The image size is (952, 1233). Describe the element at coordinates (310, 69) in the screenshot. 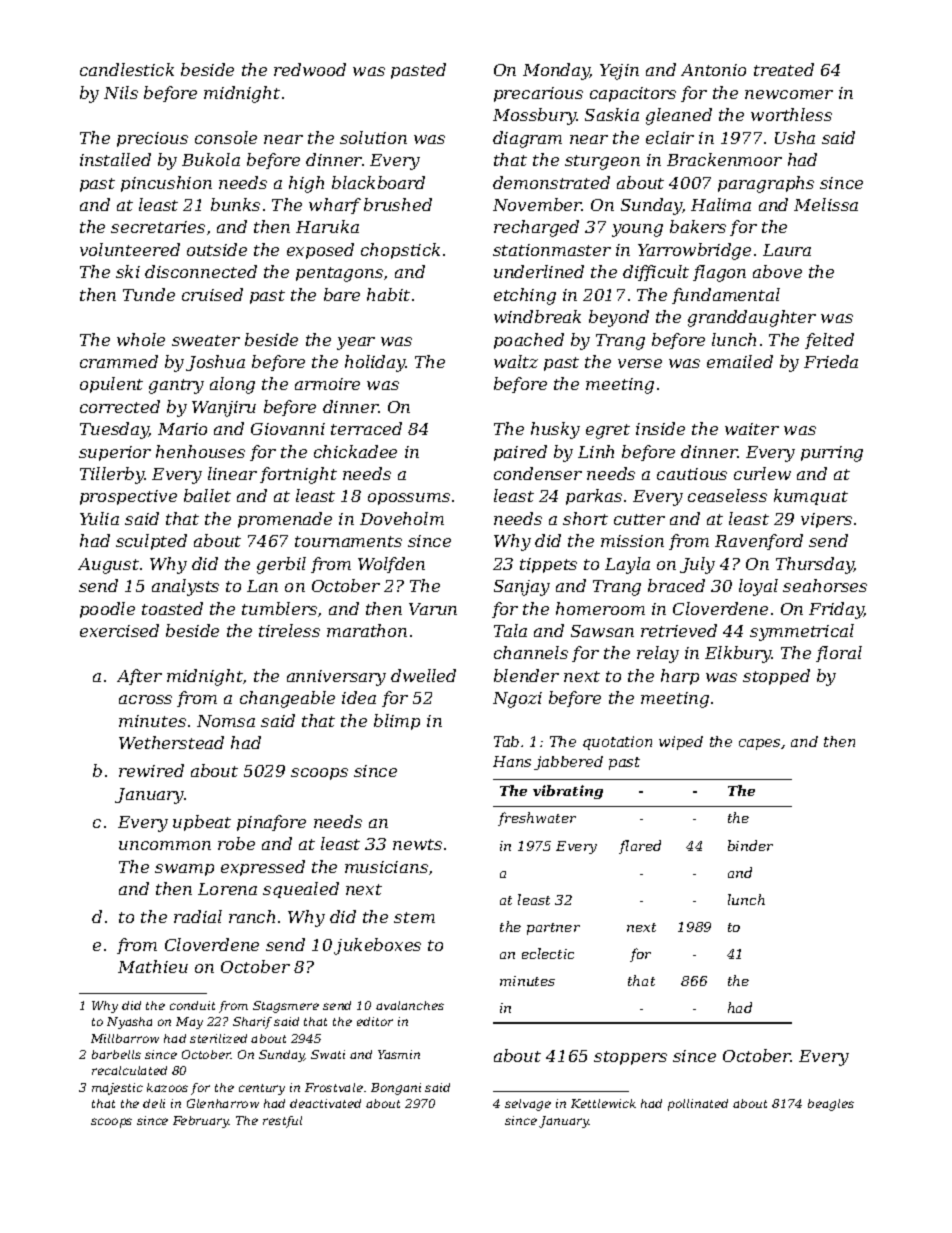

I see `redwood` at that location.
